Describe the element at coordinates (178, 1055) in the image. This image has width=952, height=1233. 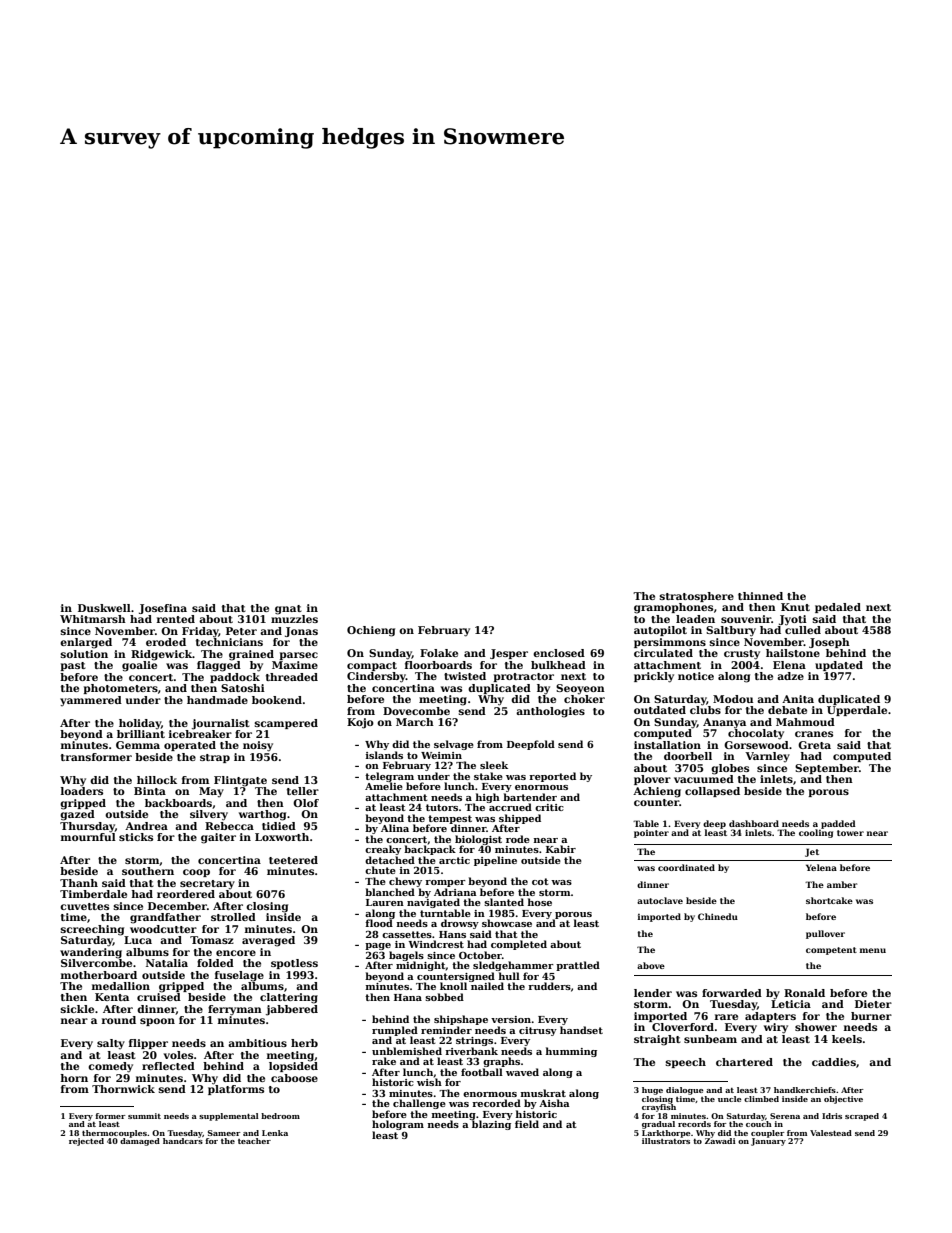
I see `voles` at that location.
